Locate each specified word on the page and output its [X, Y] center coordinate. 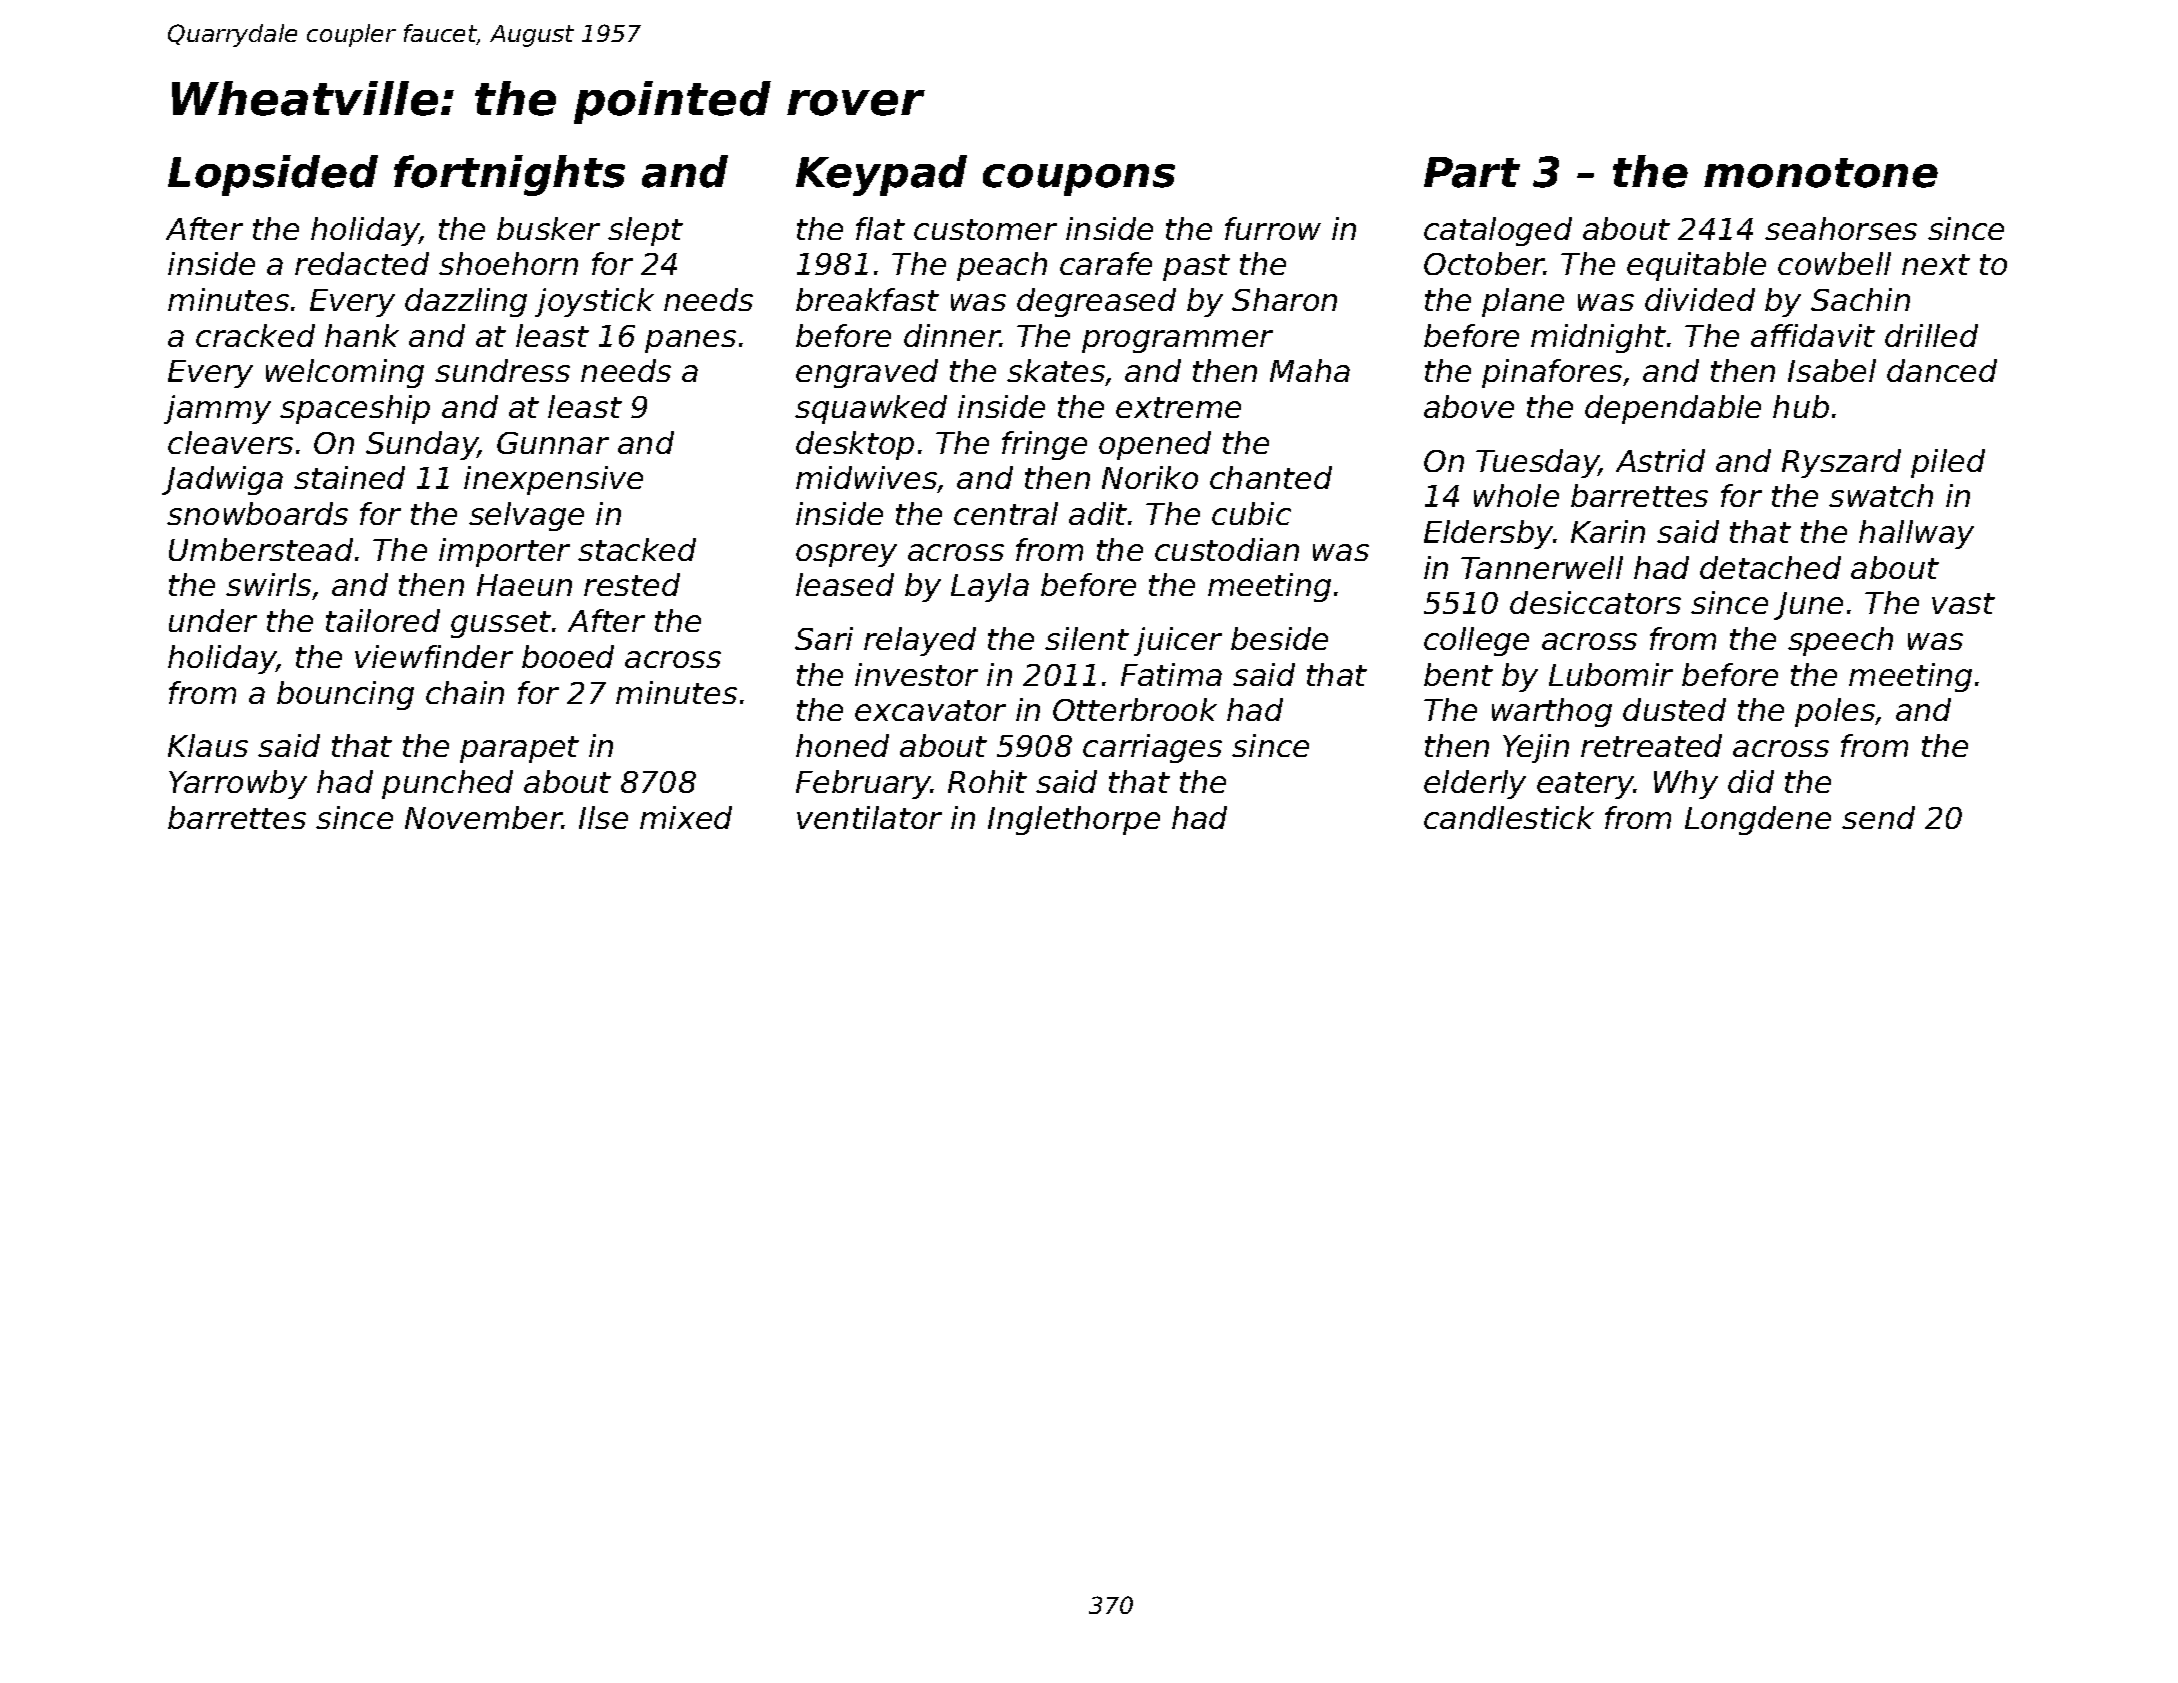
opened [1155, 445]
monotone [1821, 173]
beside [1279, 638]
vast [1963, 603]
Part [1472, 172]
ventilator [869, 817]
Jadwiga [222, 480]
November [483, 817]
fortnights [509, 175]
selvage [526, 516]
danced [1942, 370]
